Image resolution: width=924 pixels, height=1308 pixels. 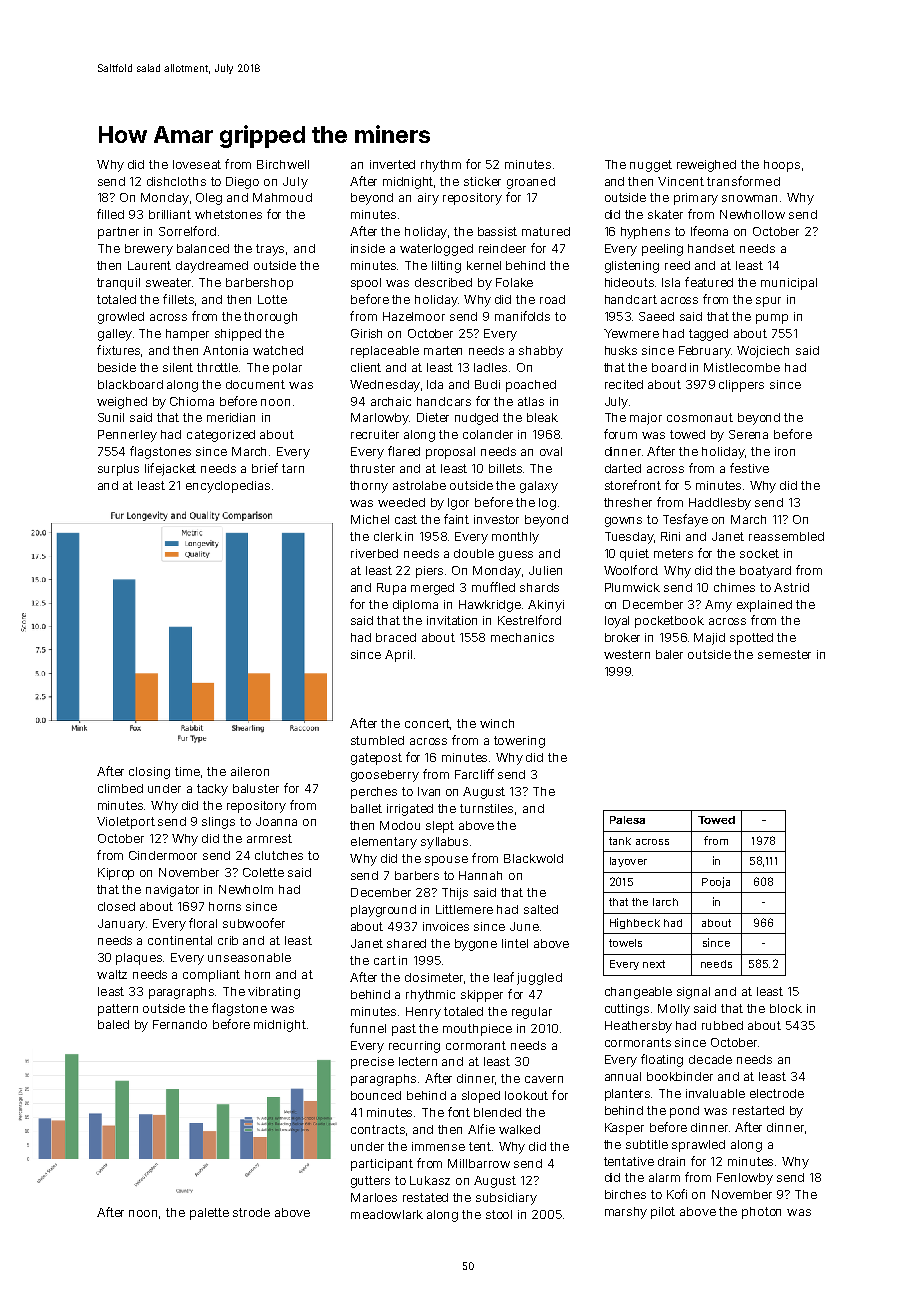 What do you see at coordinates (282, 197) in the page?
I see `Mahmoud` at bounding box center [282, 197].
